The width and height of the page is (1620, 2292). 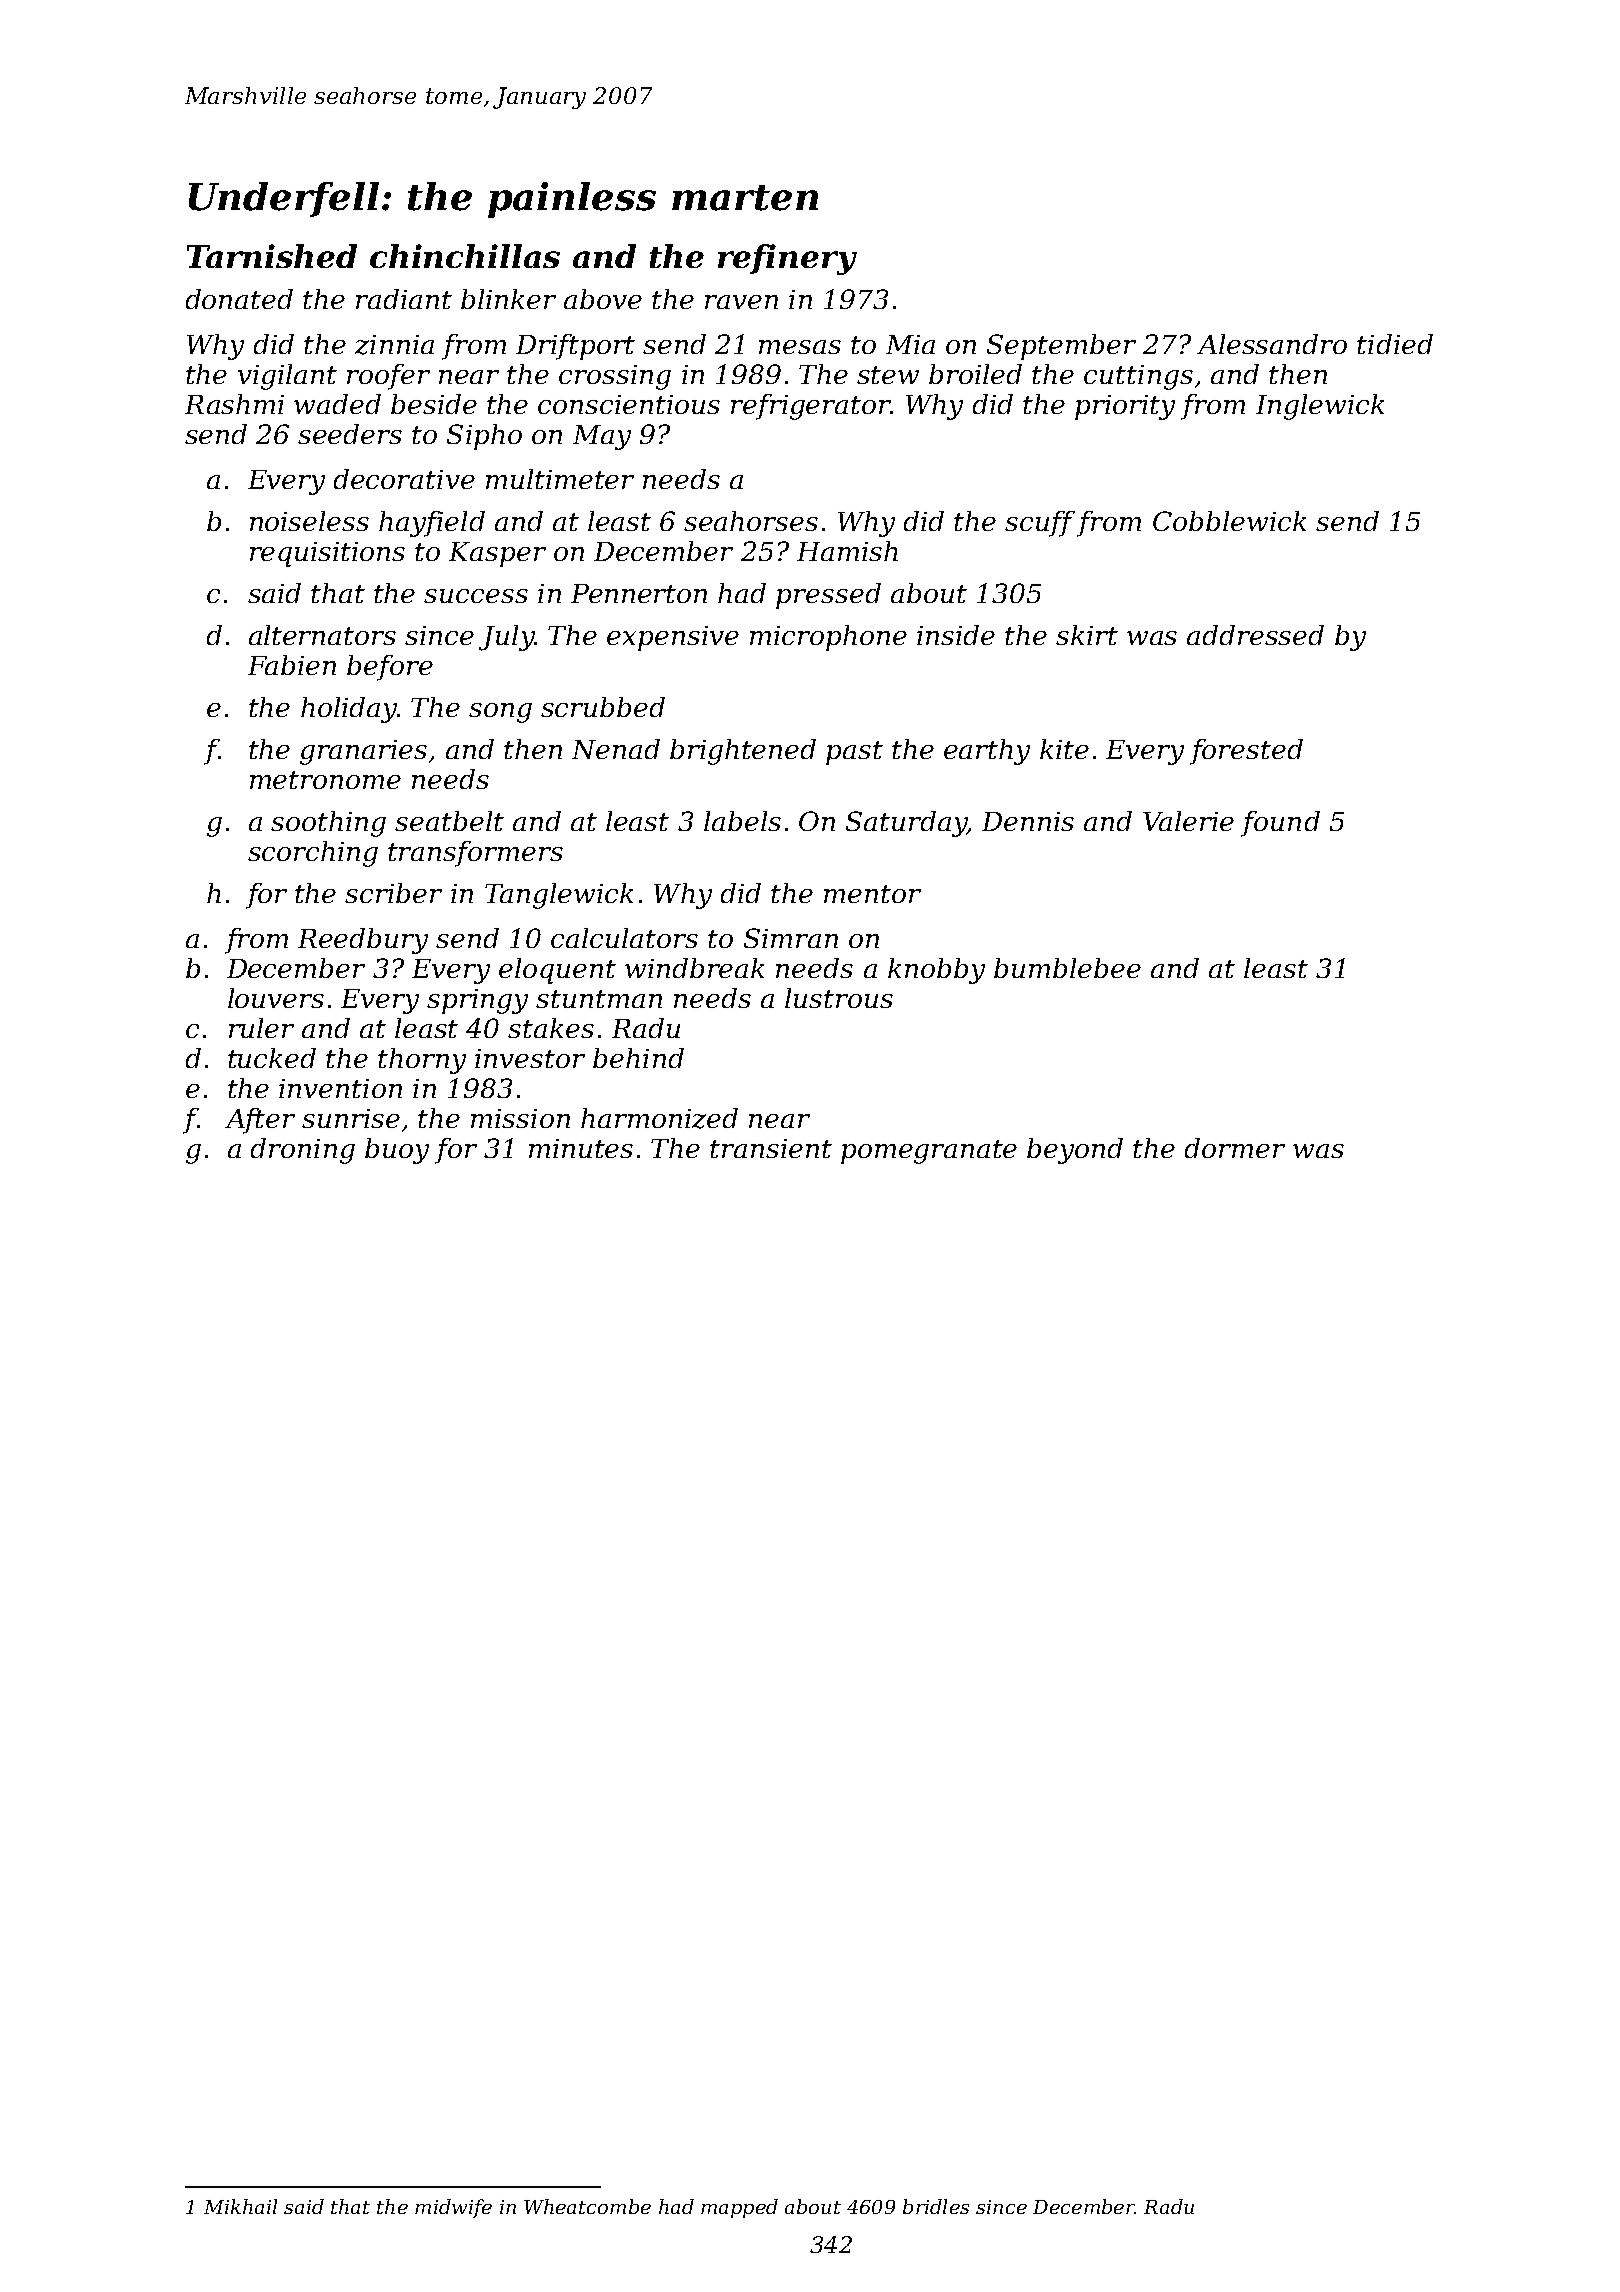 What do you see at coordinates (484, 437) in the page?
I see `Sipho` at bounding box center [484, 437].
